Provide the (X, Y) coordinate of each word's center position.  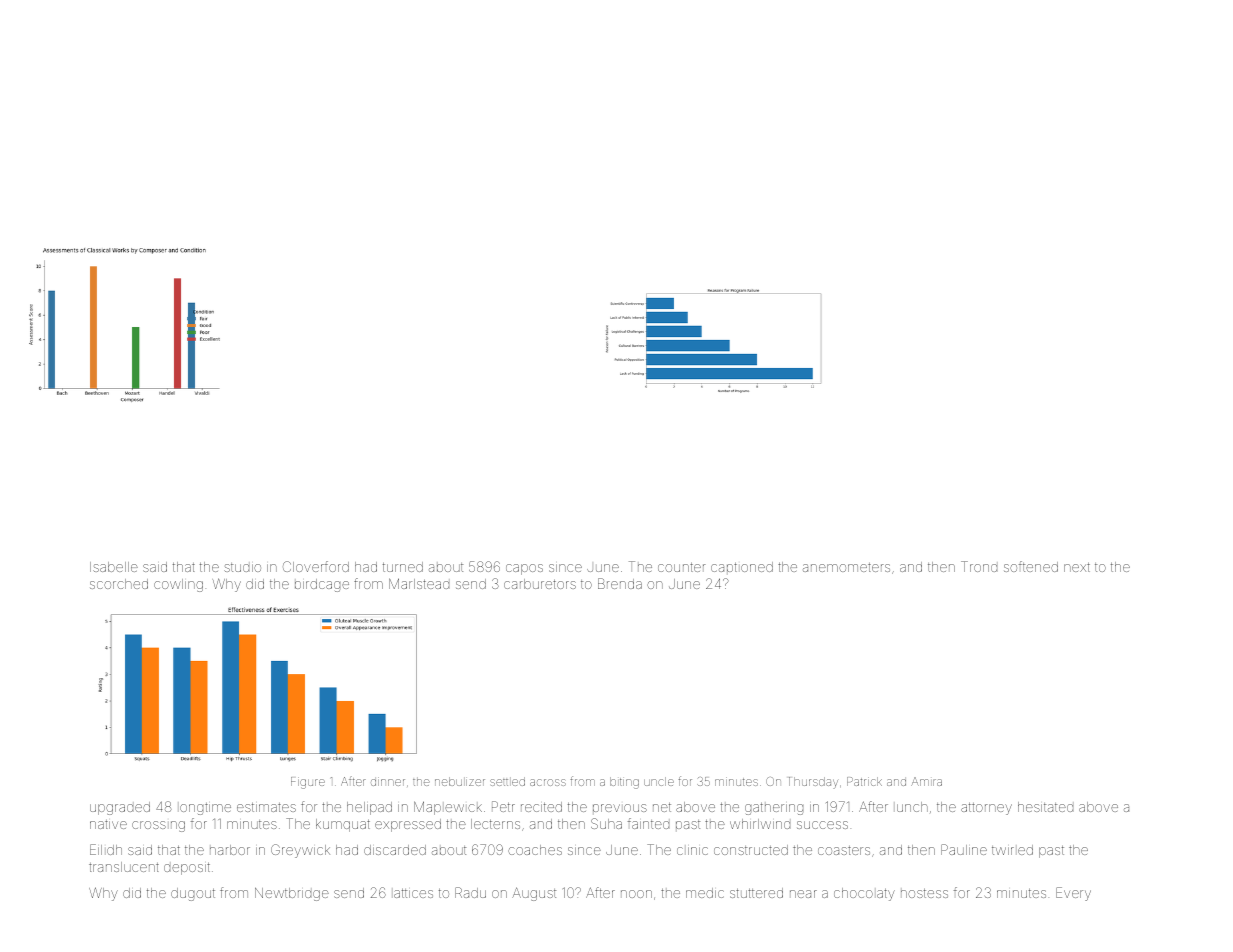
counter (682, 567)
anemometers (846, 567)
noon (636, 894)
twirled (1012, 850)
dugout (193, 894)
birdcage (322, 585)
